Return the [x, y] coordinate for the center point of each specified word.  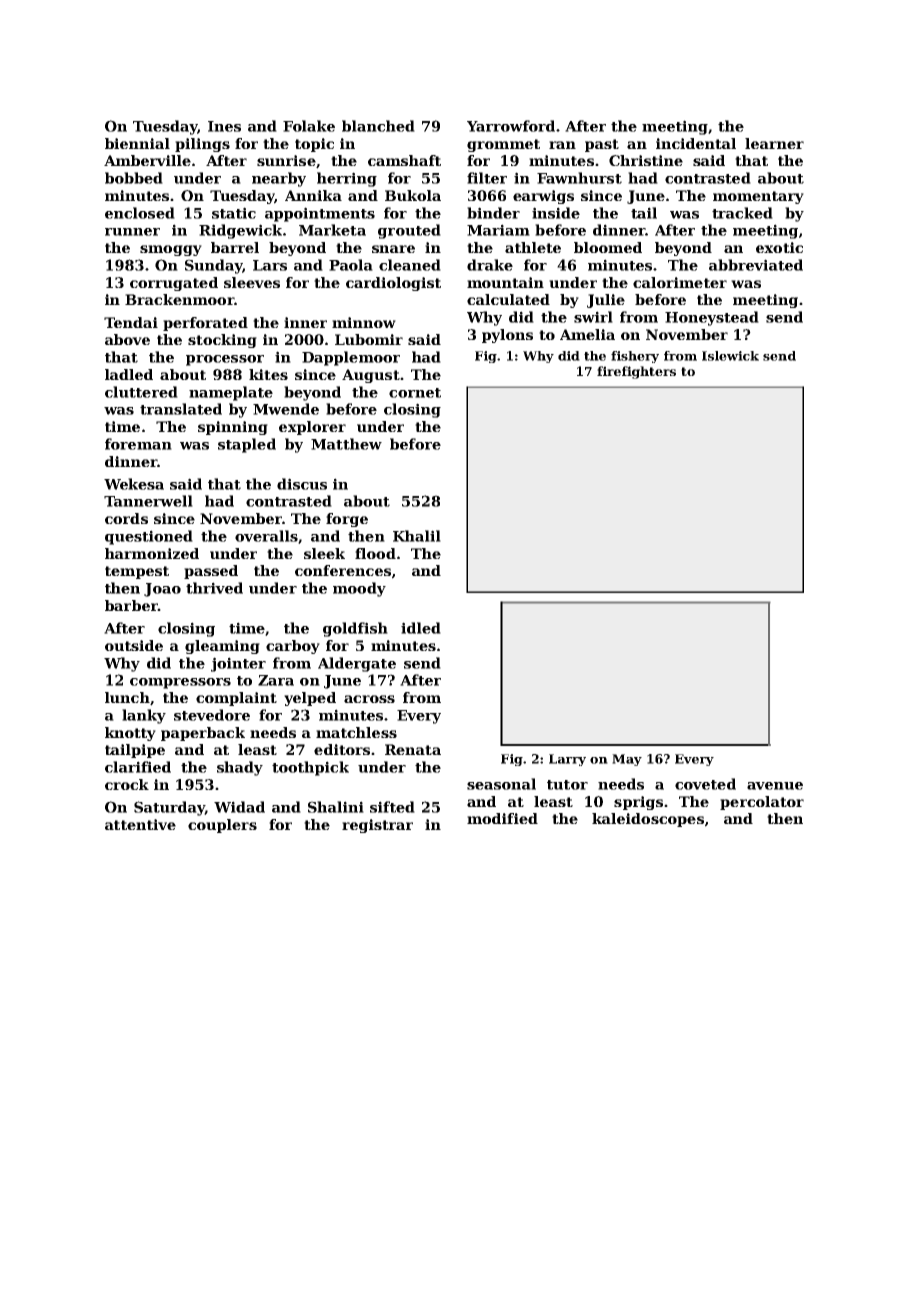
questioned [149, 537]
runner [132, 232]
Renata [413, 749]
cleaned [410, 265]
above [127, 339]
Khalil [417, 536]
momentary [758, 197]
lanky [144, 716]
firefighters [636, 372]
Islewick [730, 356]
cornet [415, 393]
